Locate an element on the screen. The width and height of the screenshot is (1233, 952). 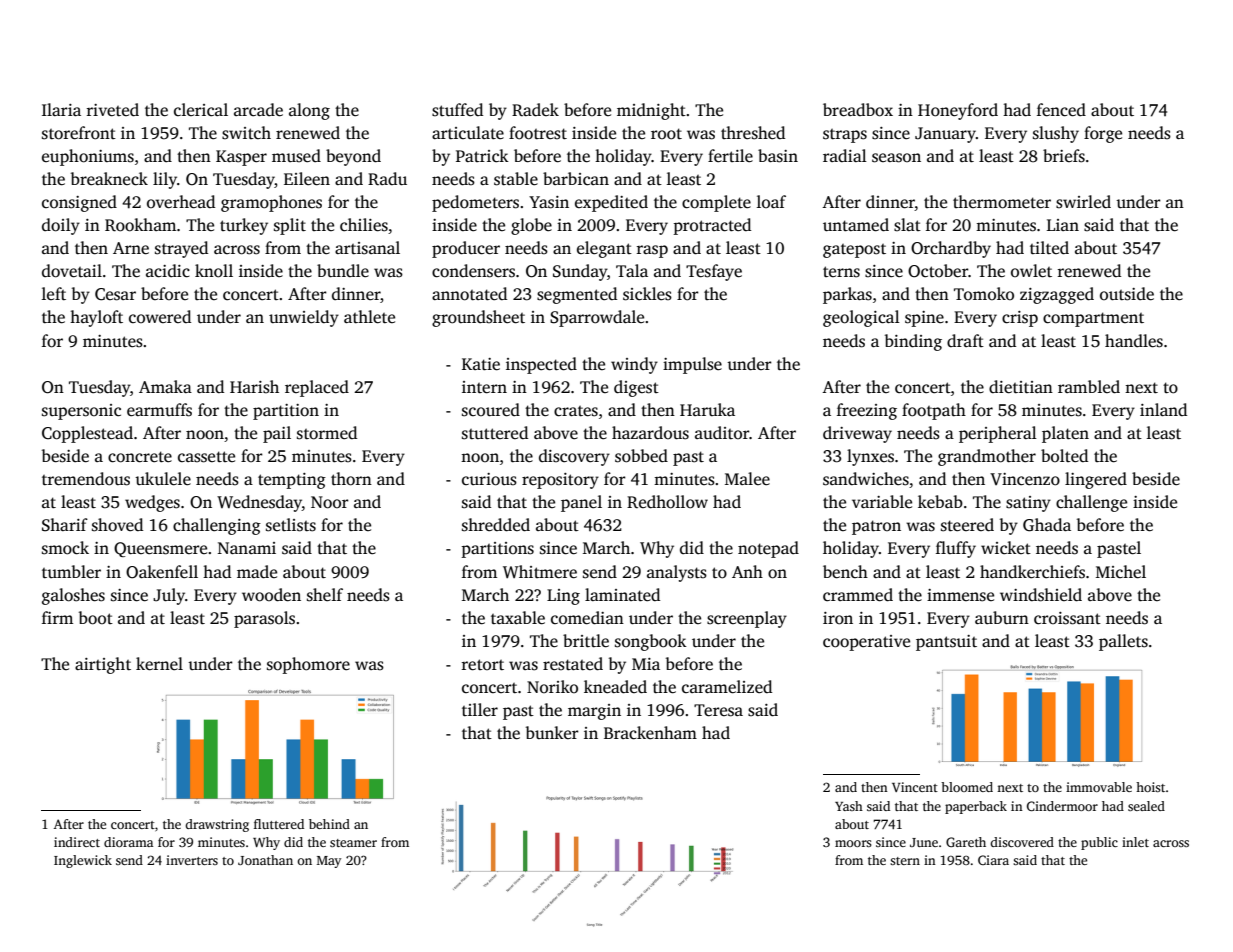
Harish is located at coordinates (254, 387).
